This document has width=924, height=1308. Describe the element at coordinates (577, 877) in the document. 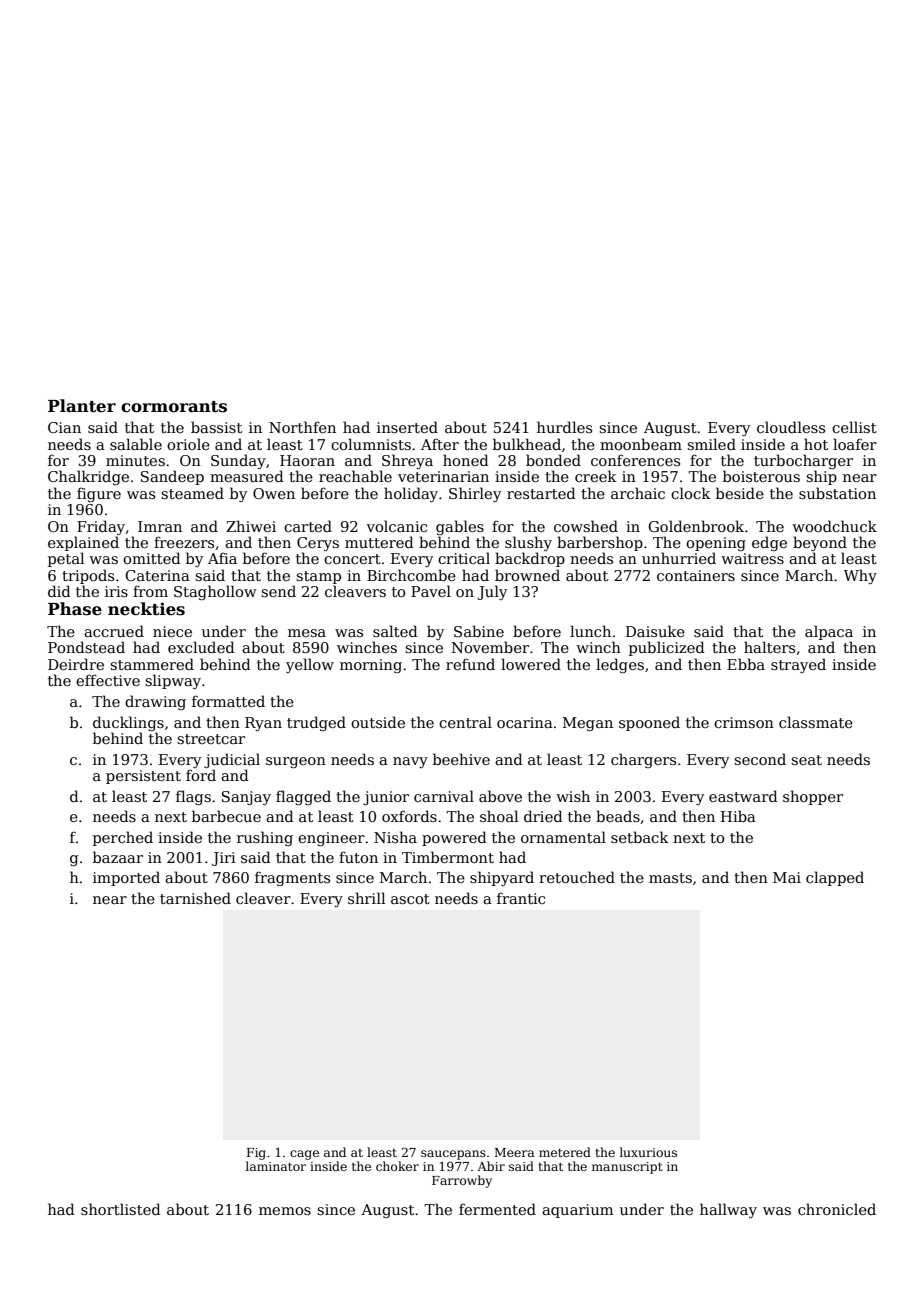

I see `retouched` at that location.
